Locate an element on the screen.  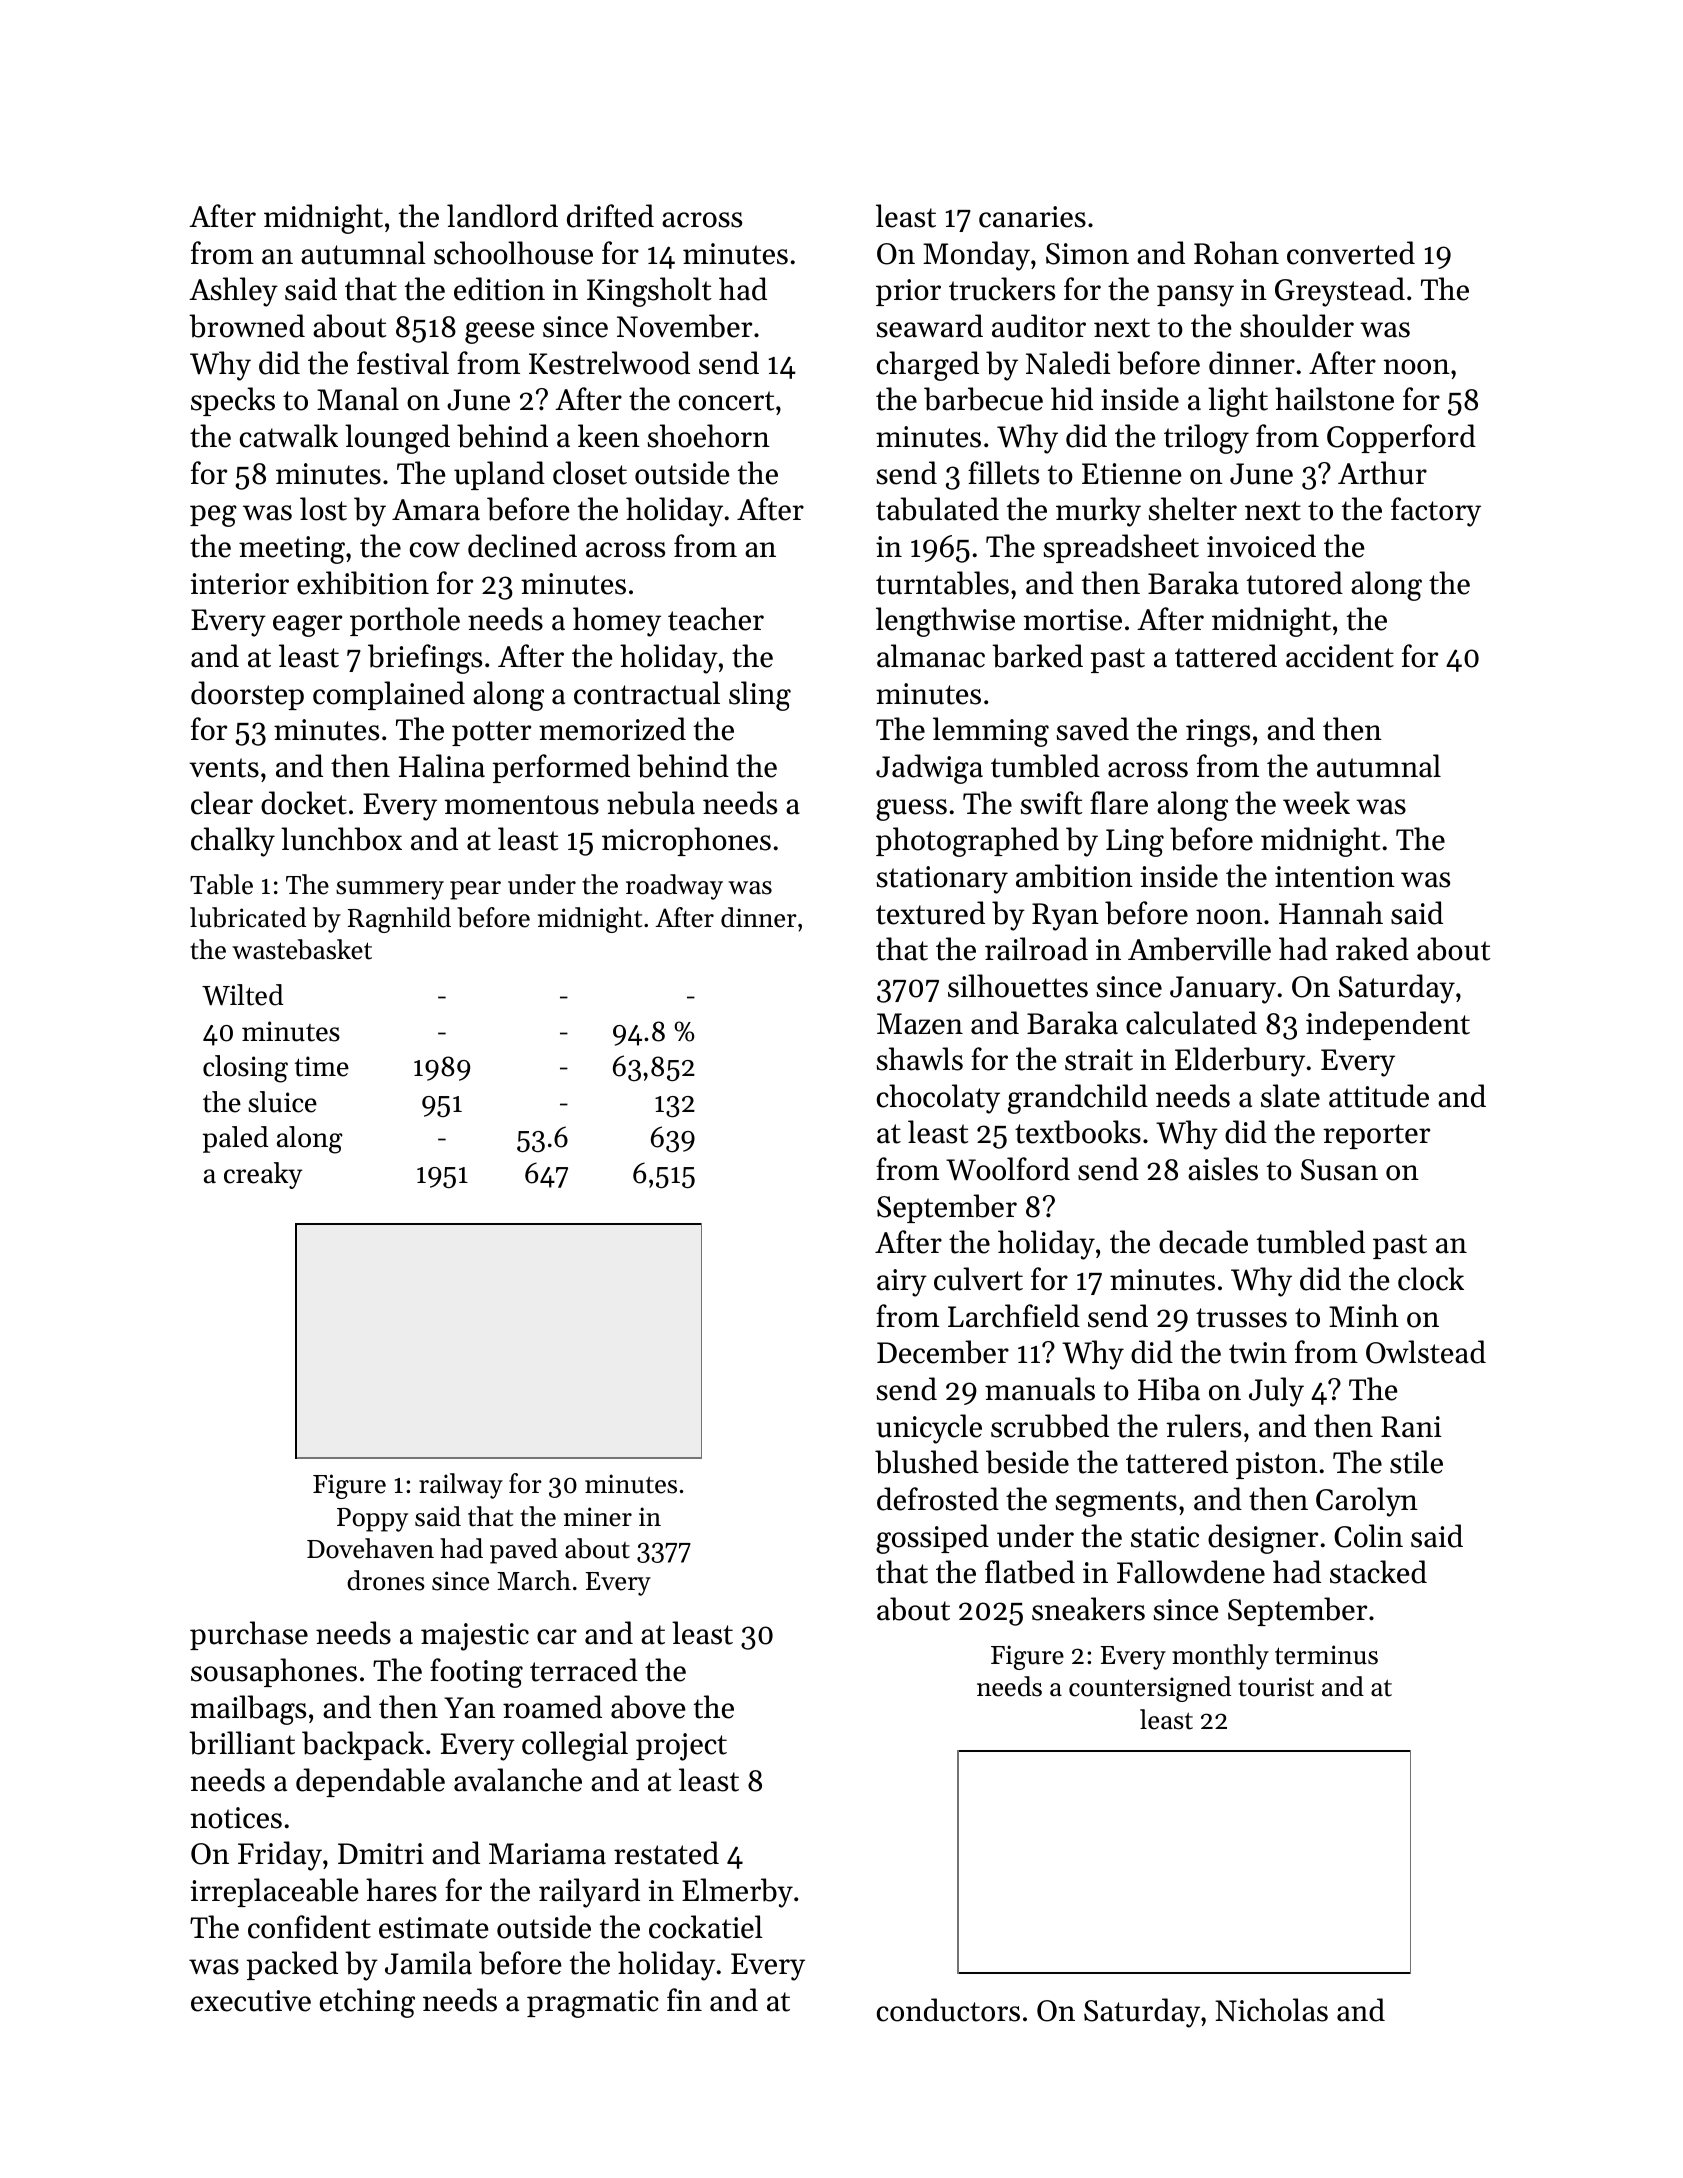
executive is located at coordinates (251, 2001).
